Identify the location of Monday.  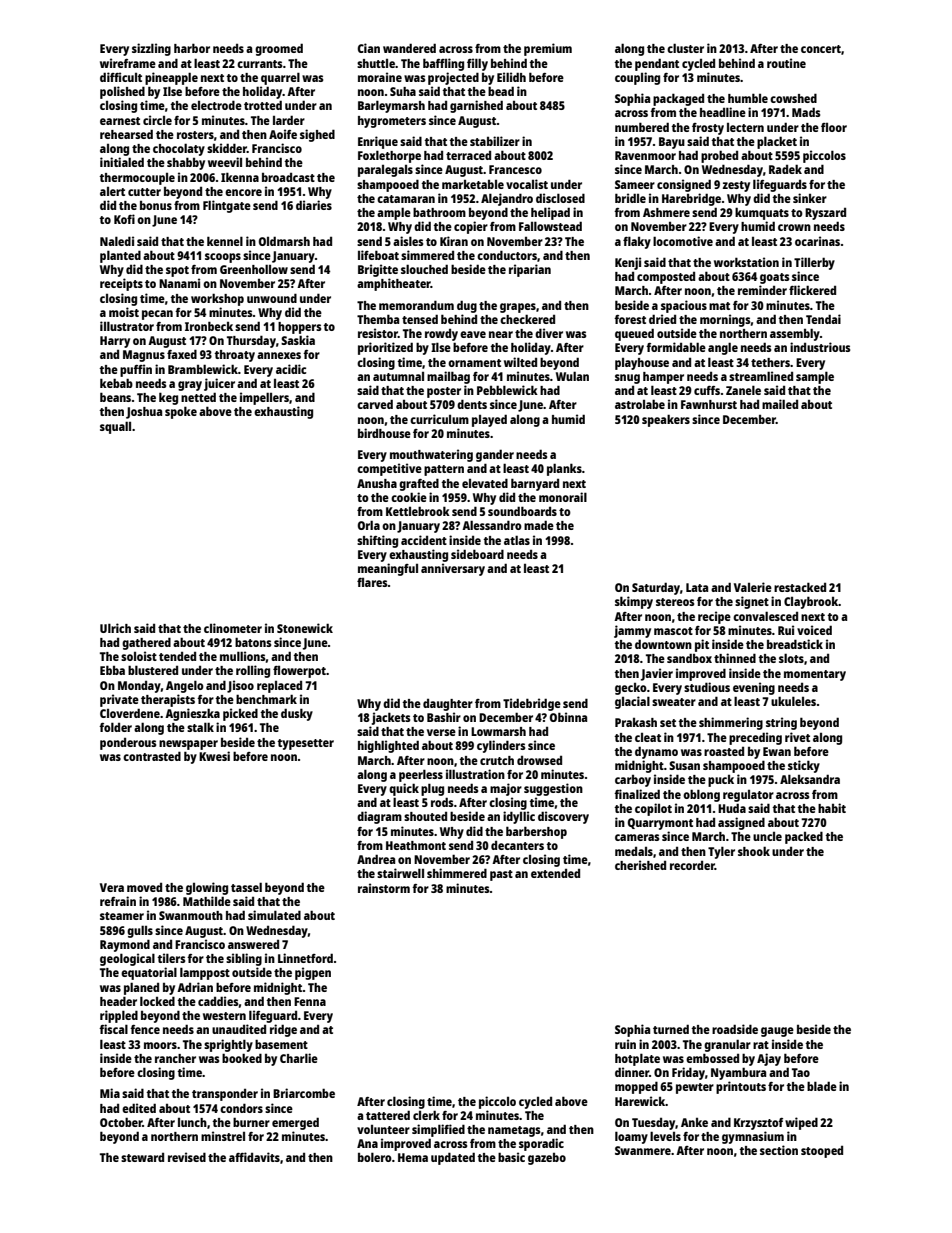
(139, 687).
